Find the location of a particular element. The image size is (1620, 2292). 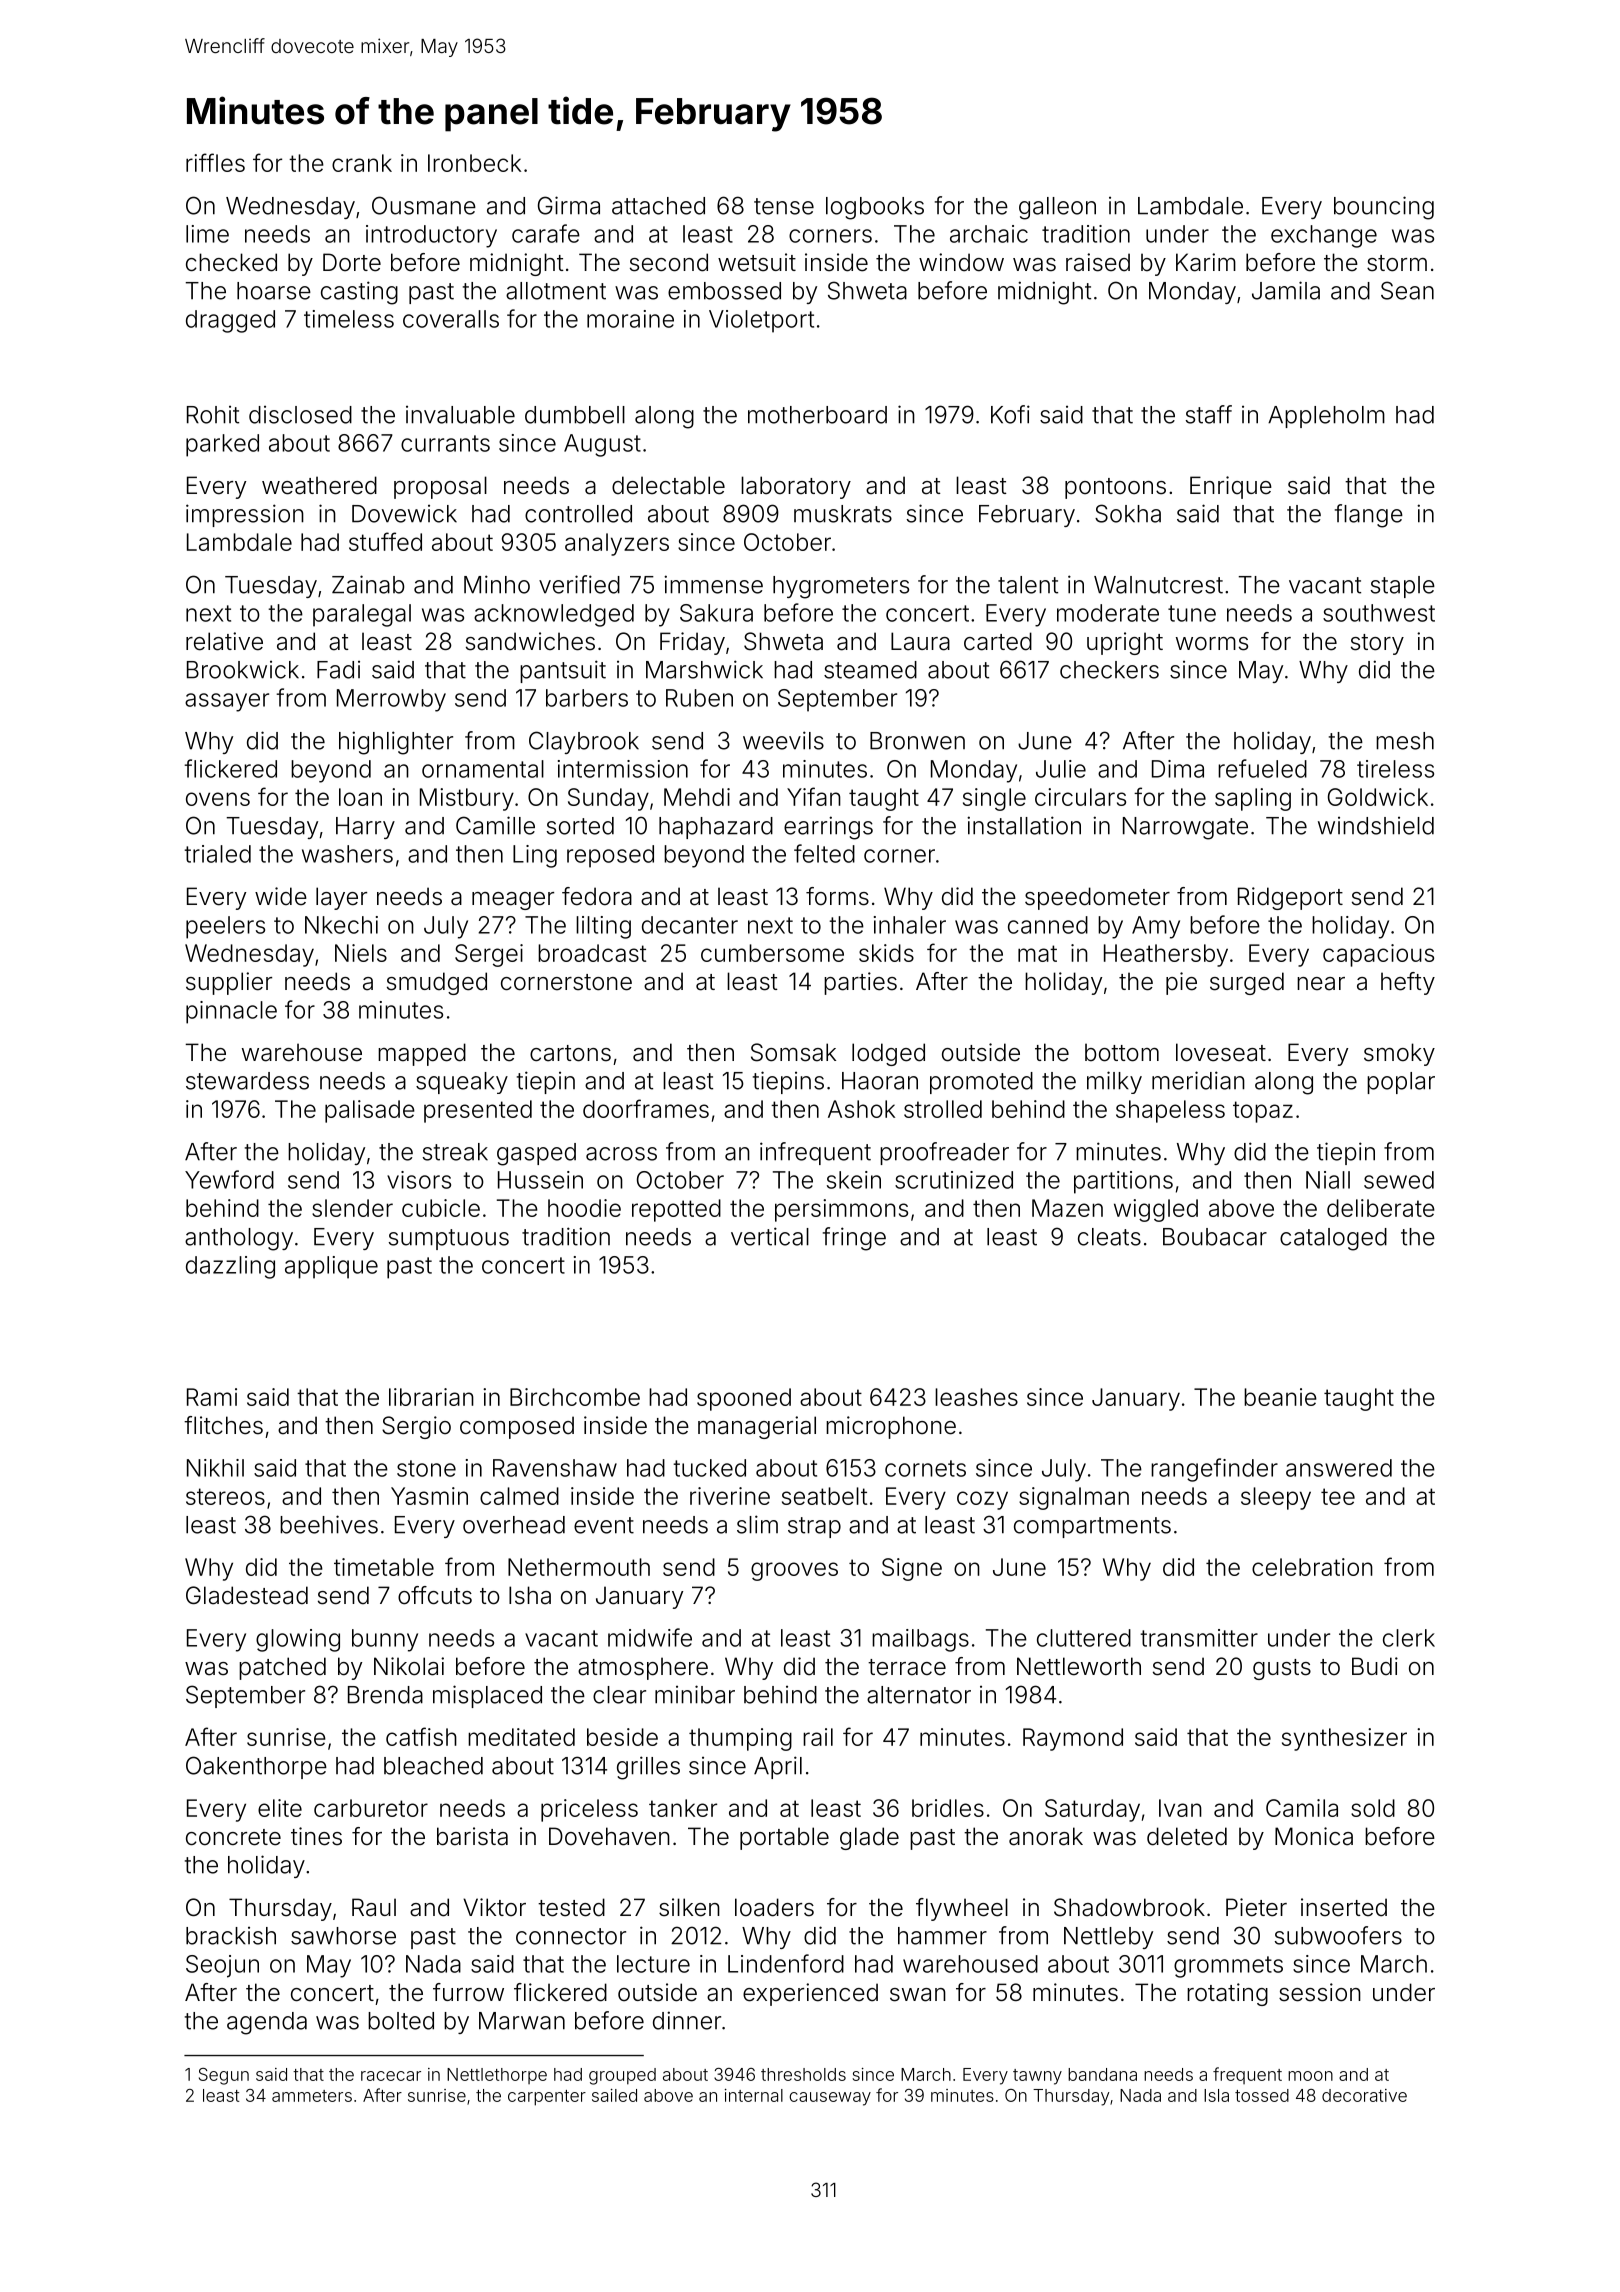

trialed is located at coordinates (217, 854).
